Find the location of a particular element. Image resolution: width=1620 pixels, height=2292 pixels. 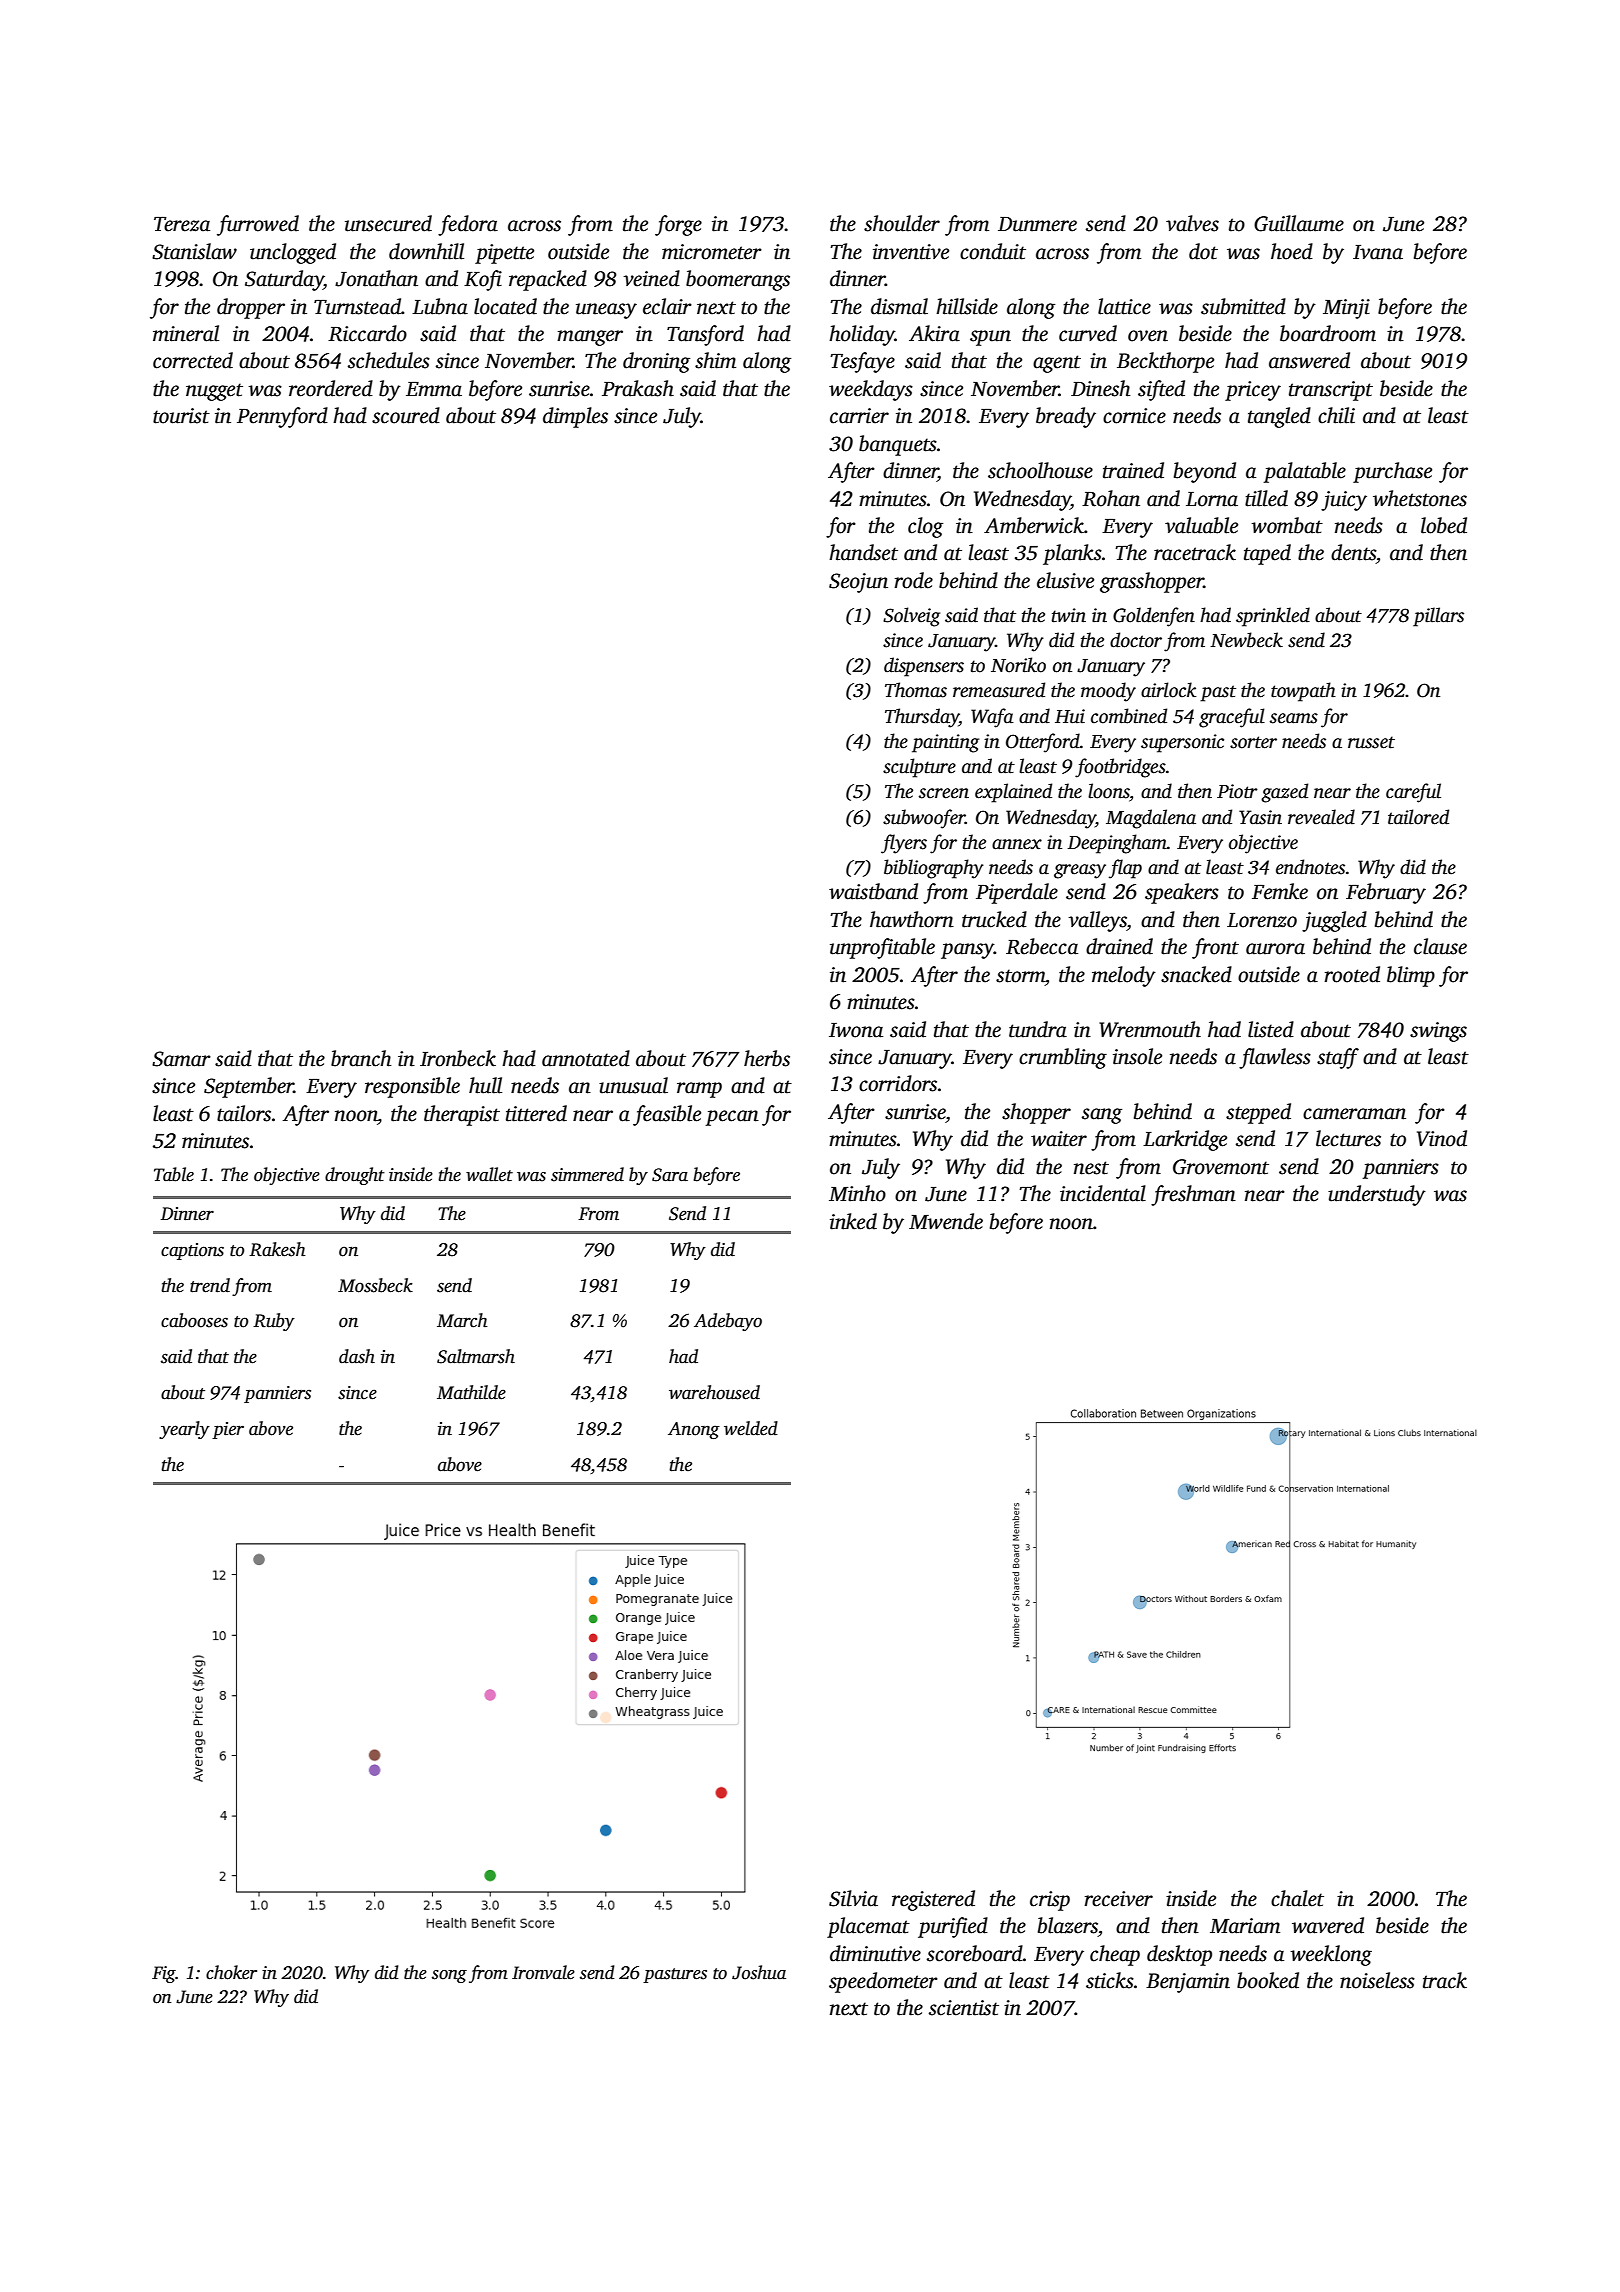

chalet is located at coordinates (1297, 1898).
